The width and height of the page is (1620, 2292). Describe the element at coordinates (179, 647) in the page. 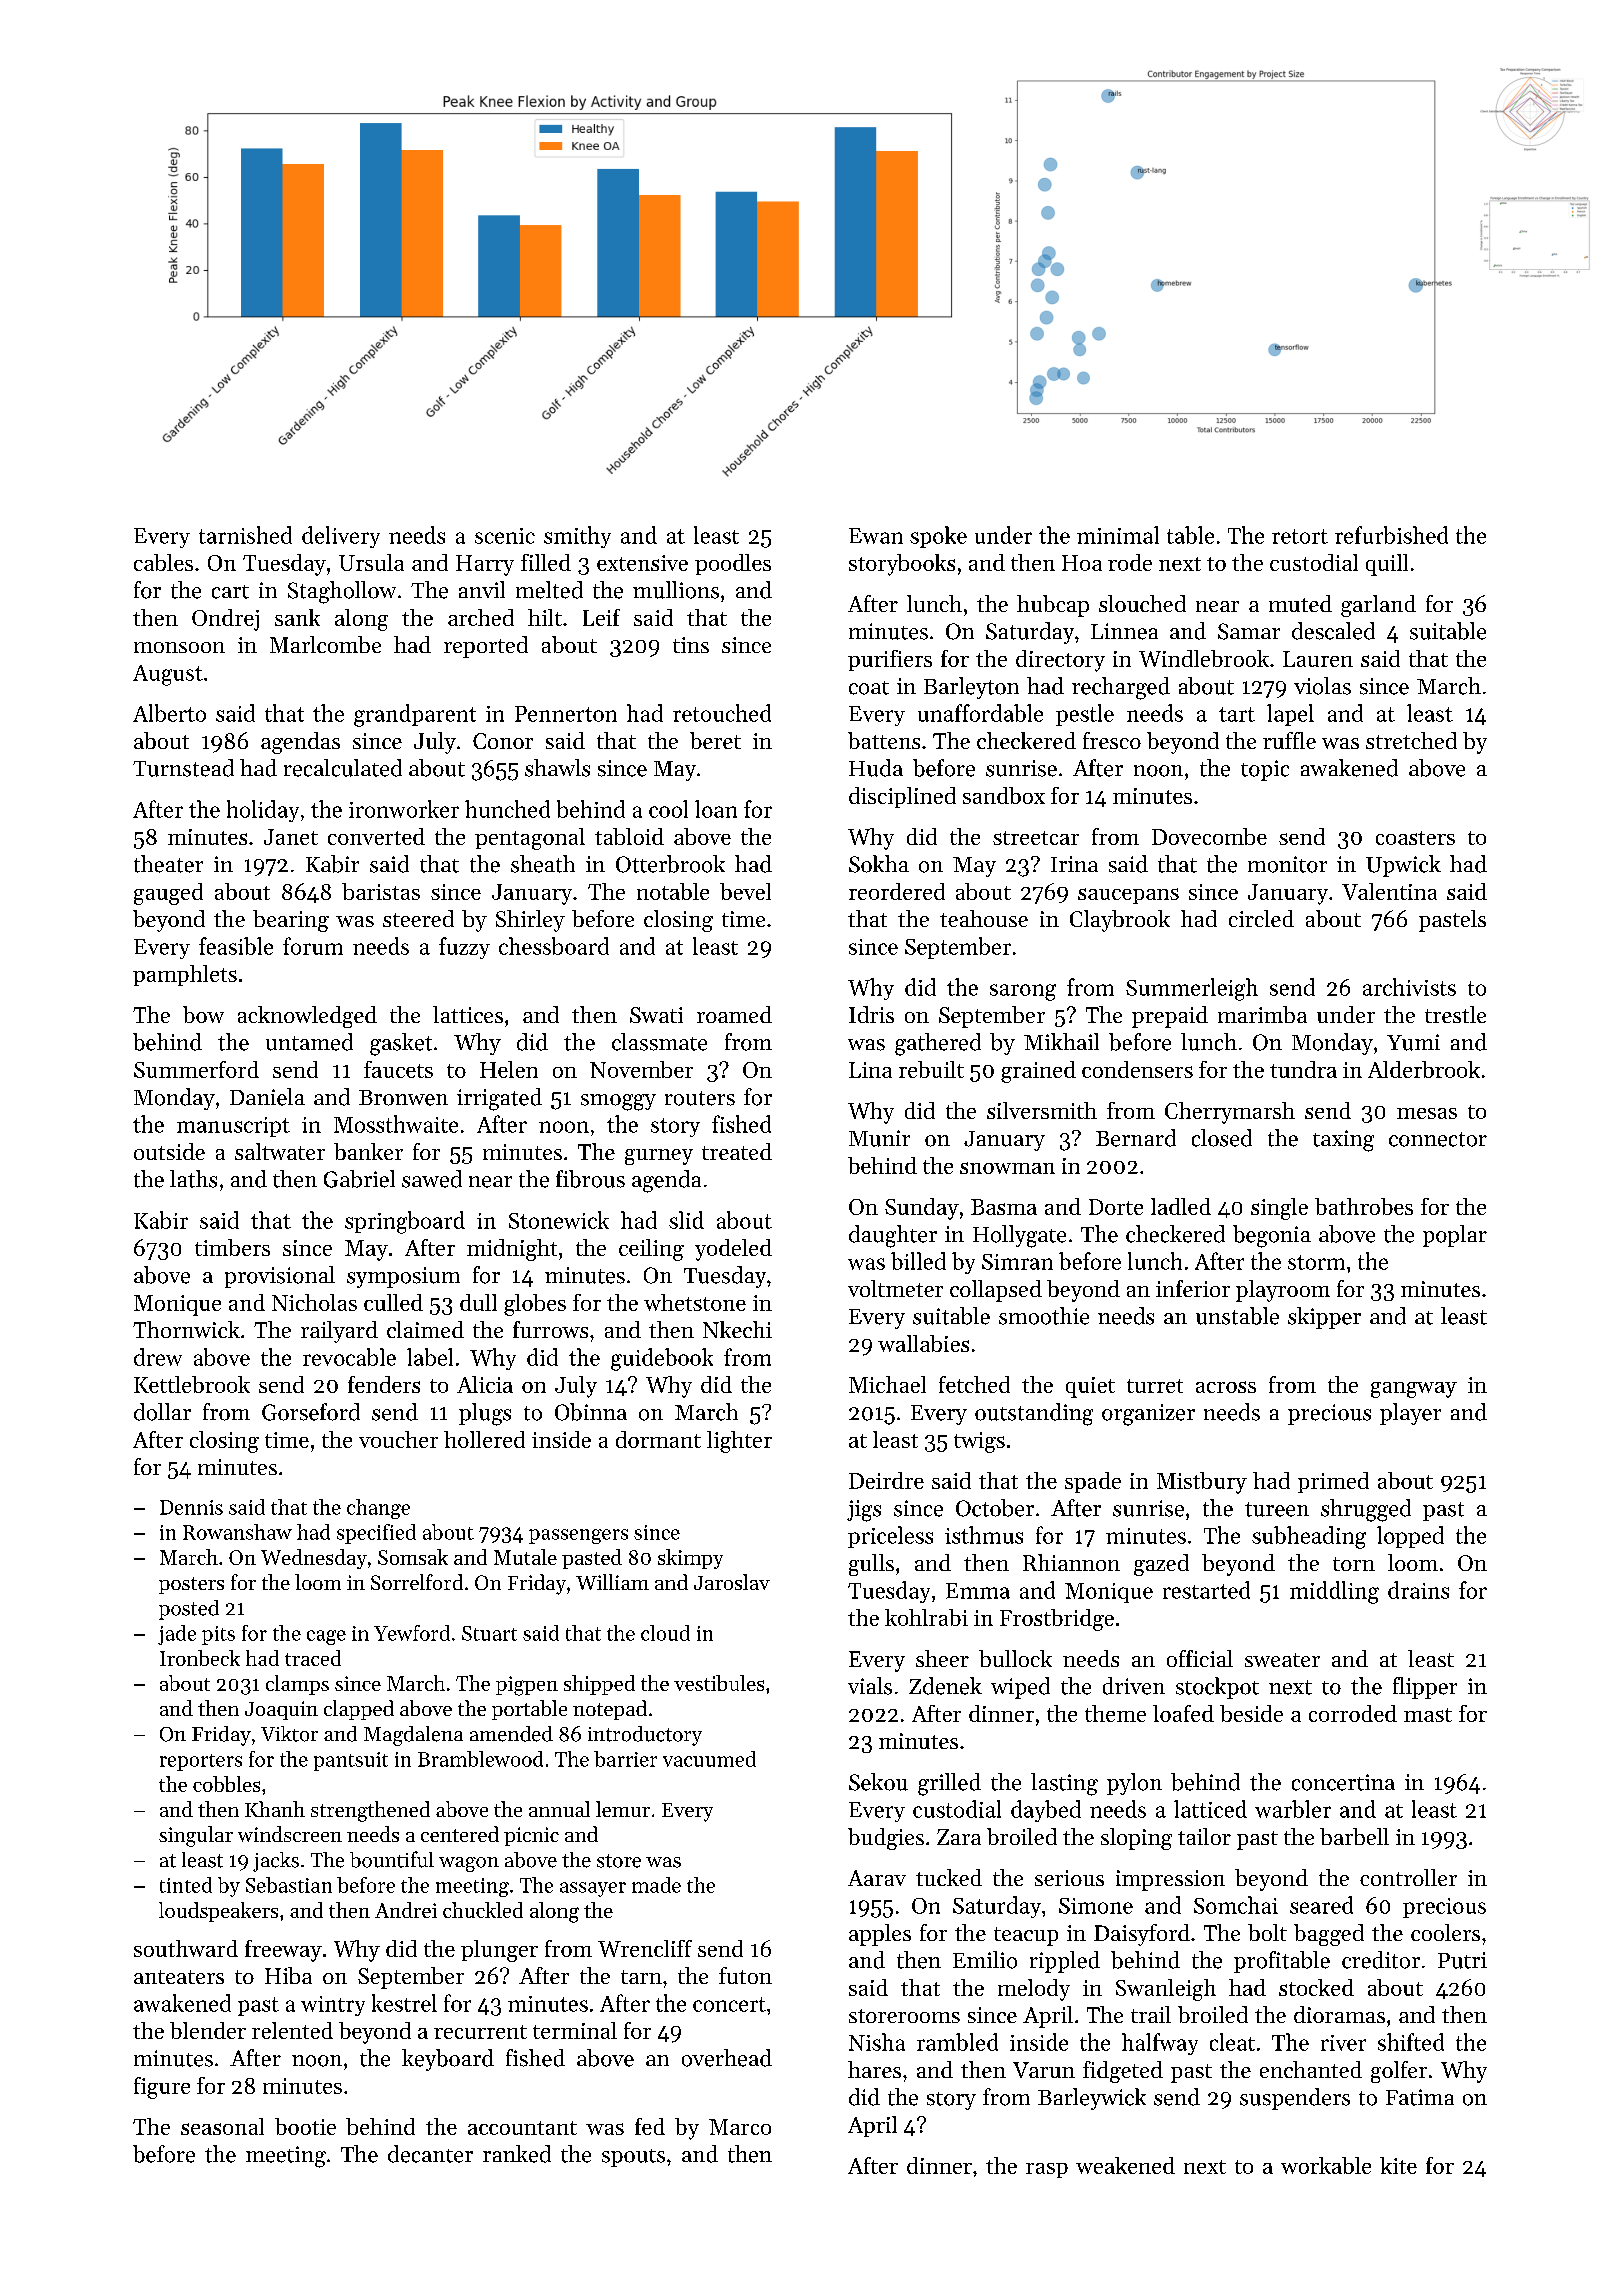

I see `monsoon` at that location.
